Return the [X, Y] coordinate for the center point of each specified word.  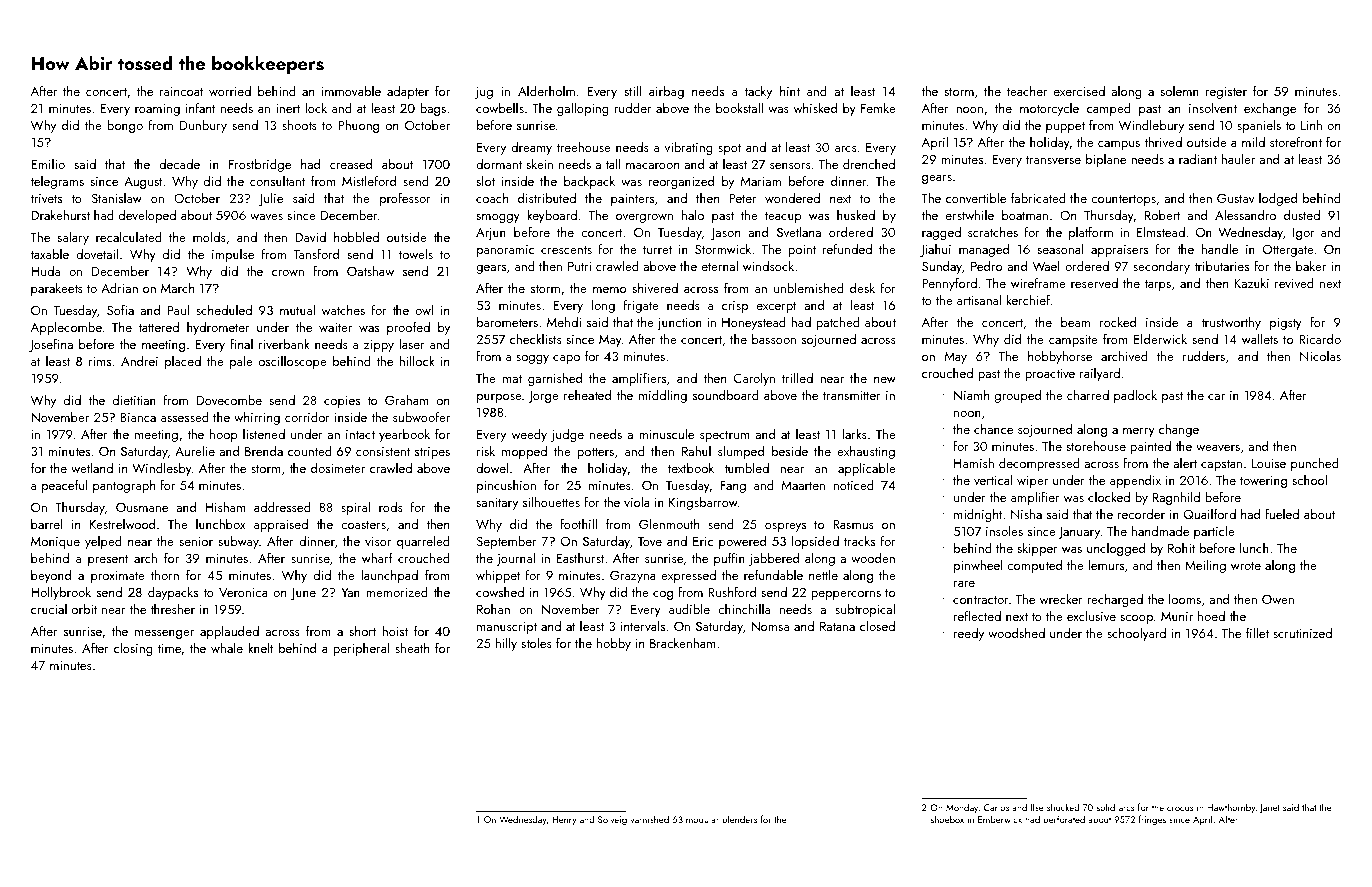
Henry [564, 820]
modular [702, 819]
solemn [1179, 91]
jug [484, 93]
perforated [1064, 820]
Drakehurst [60, 215]
